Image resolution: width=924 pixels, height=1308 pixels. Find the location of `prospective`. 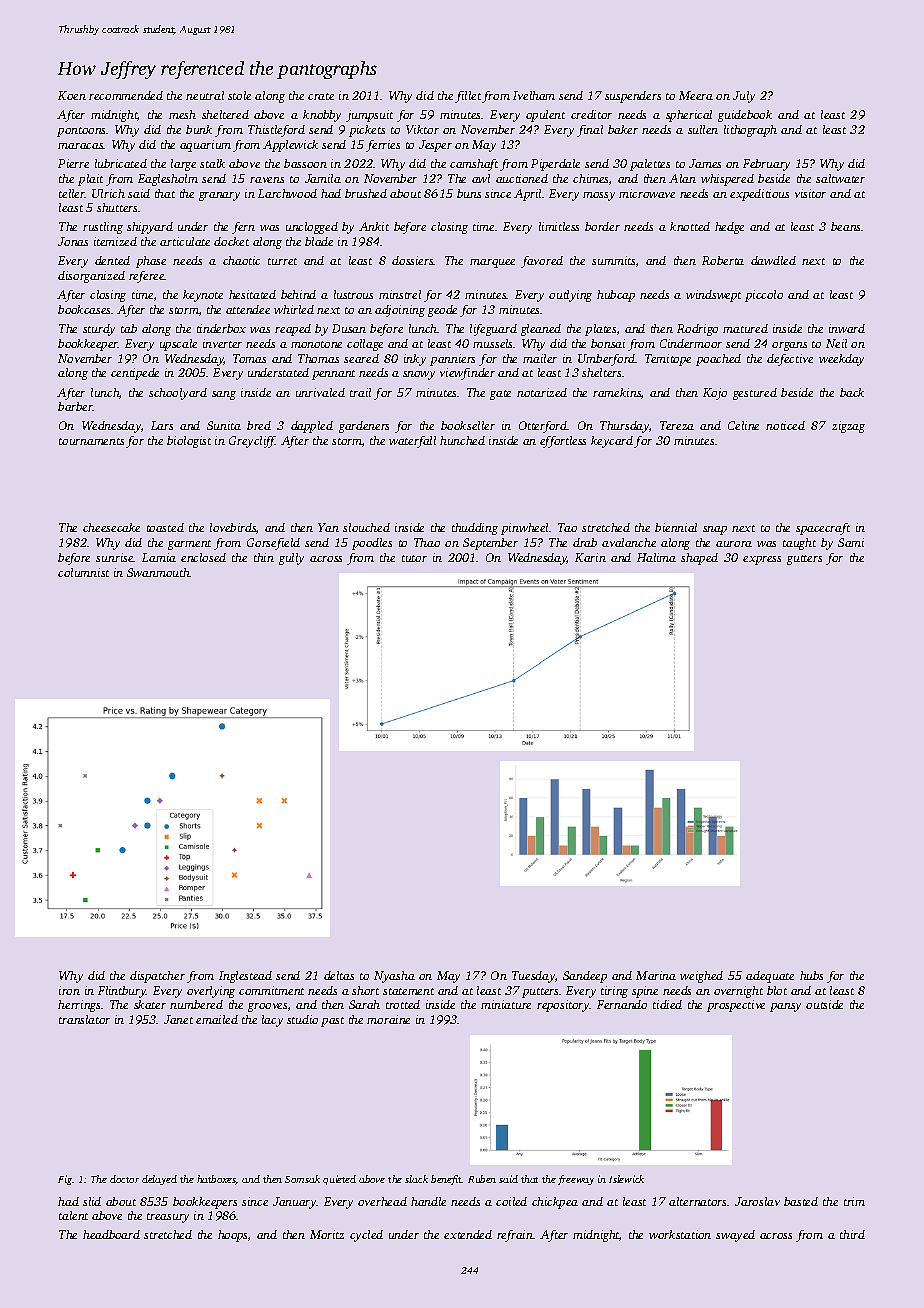

prospective is located at coordinates (736, 1006).
